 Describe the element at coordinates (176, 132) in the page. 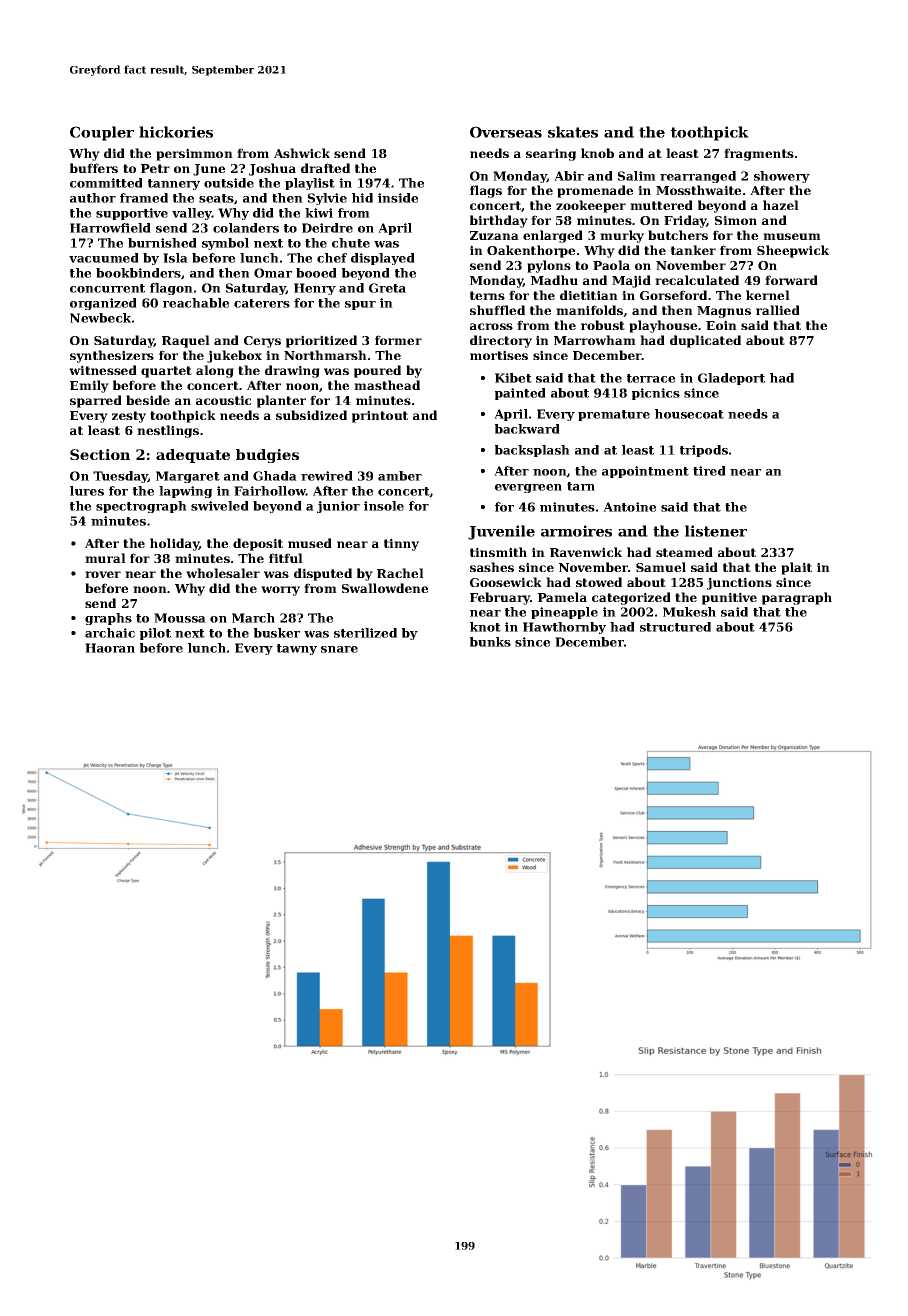

I see `hickories` at that location.
